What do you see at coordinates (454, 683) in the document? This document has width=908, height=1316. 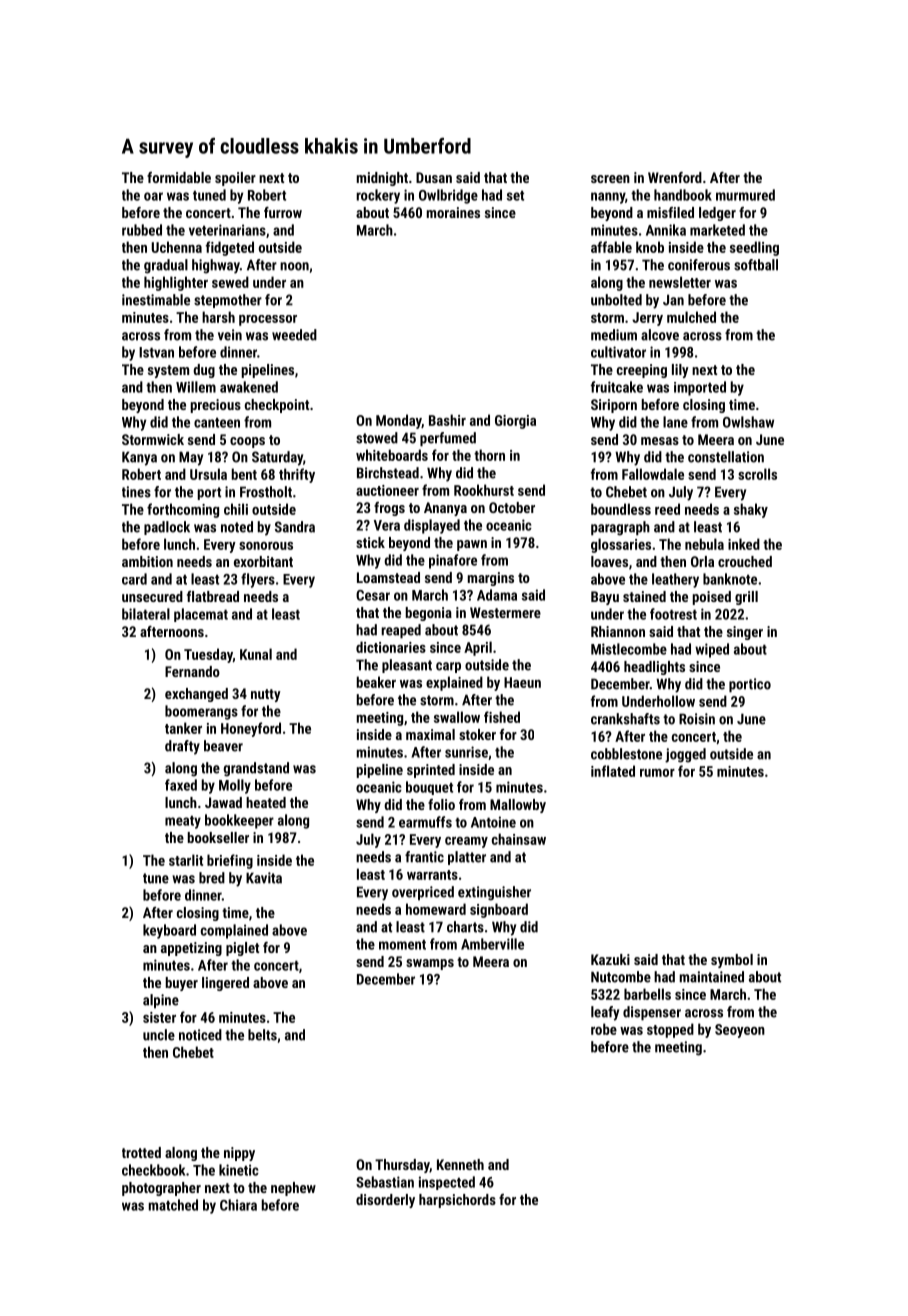 I see `explained` at bounding box center [454, 683].
